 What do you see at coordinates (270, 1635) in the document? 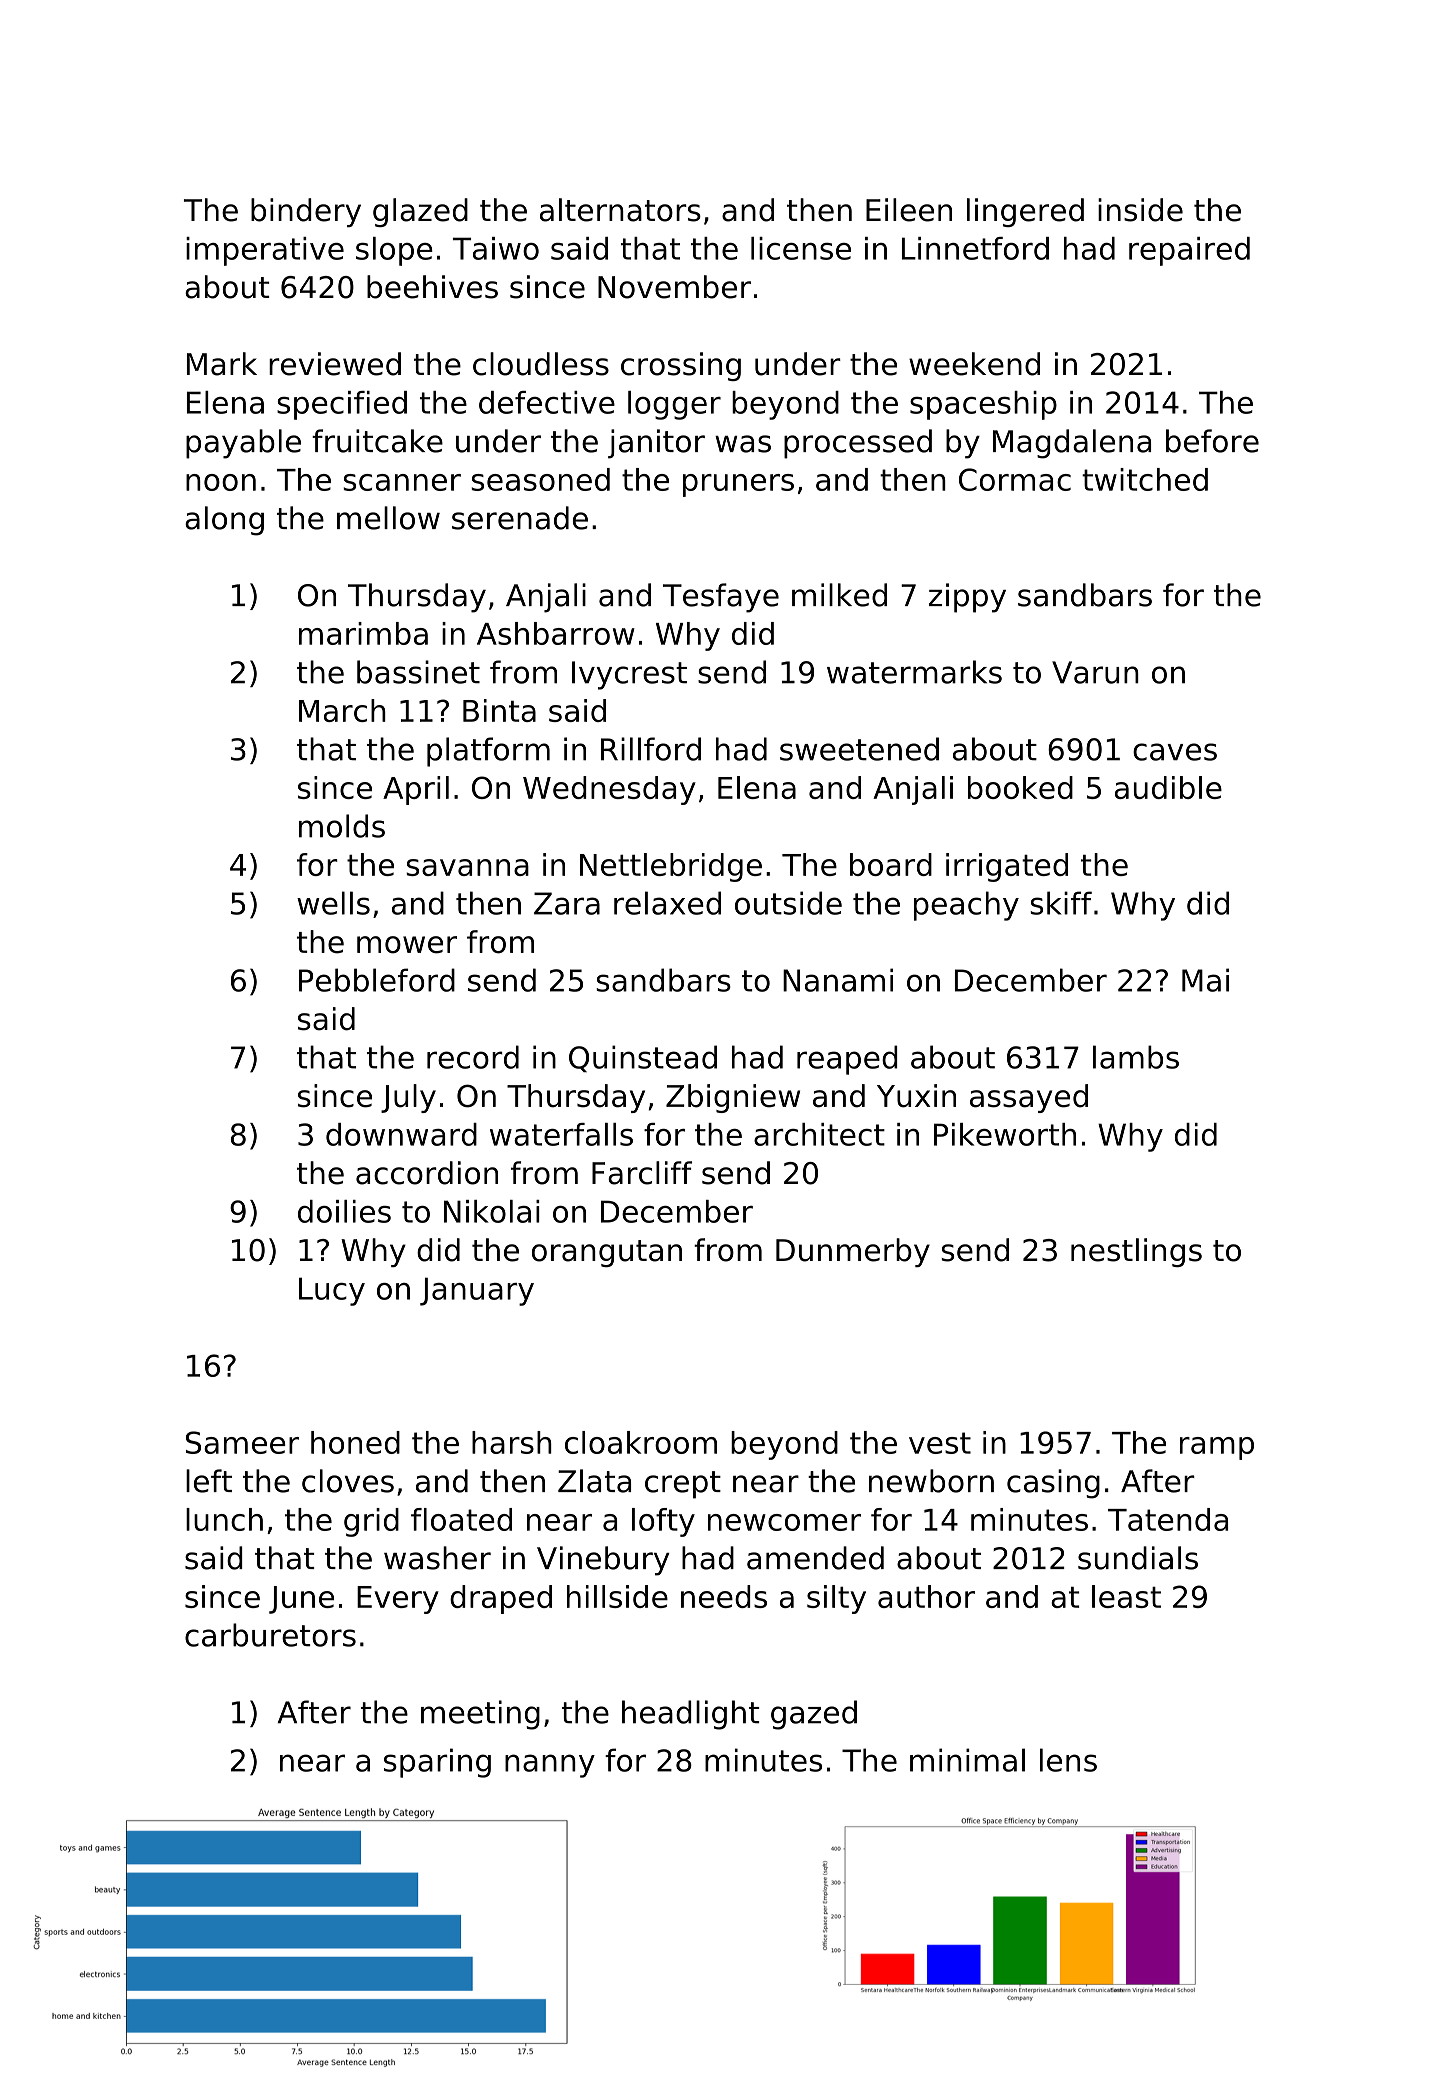
I see `carburetors` at bounding box center [270, 1635].
